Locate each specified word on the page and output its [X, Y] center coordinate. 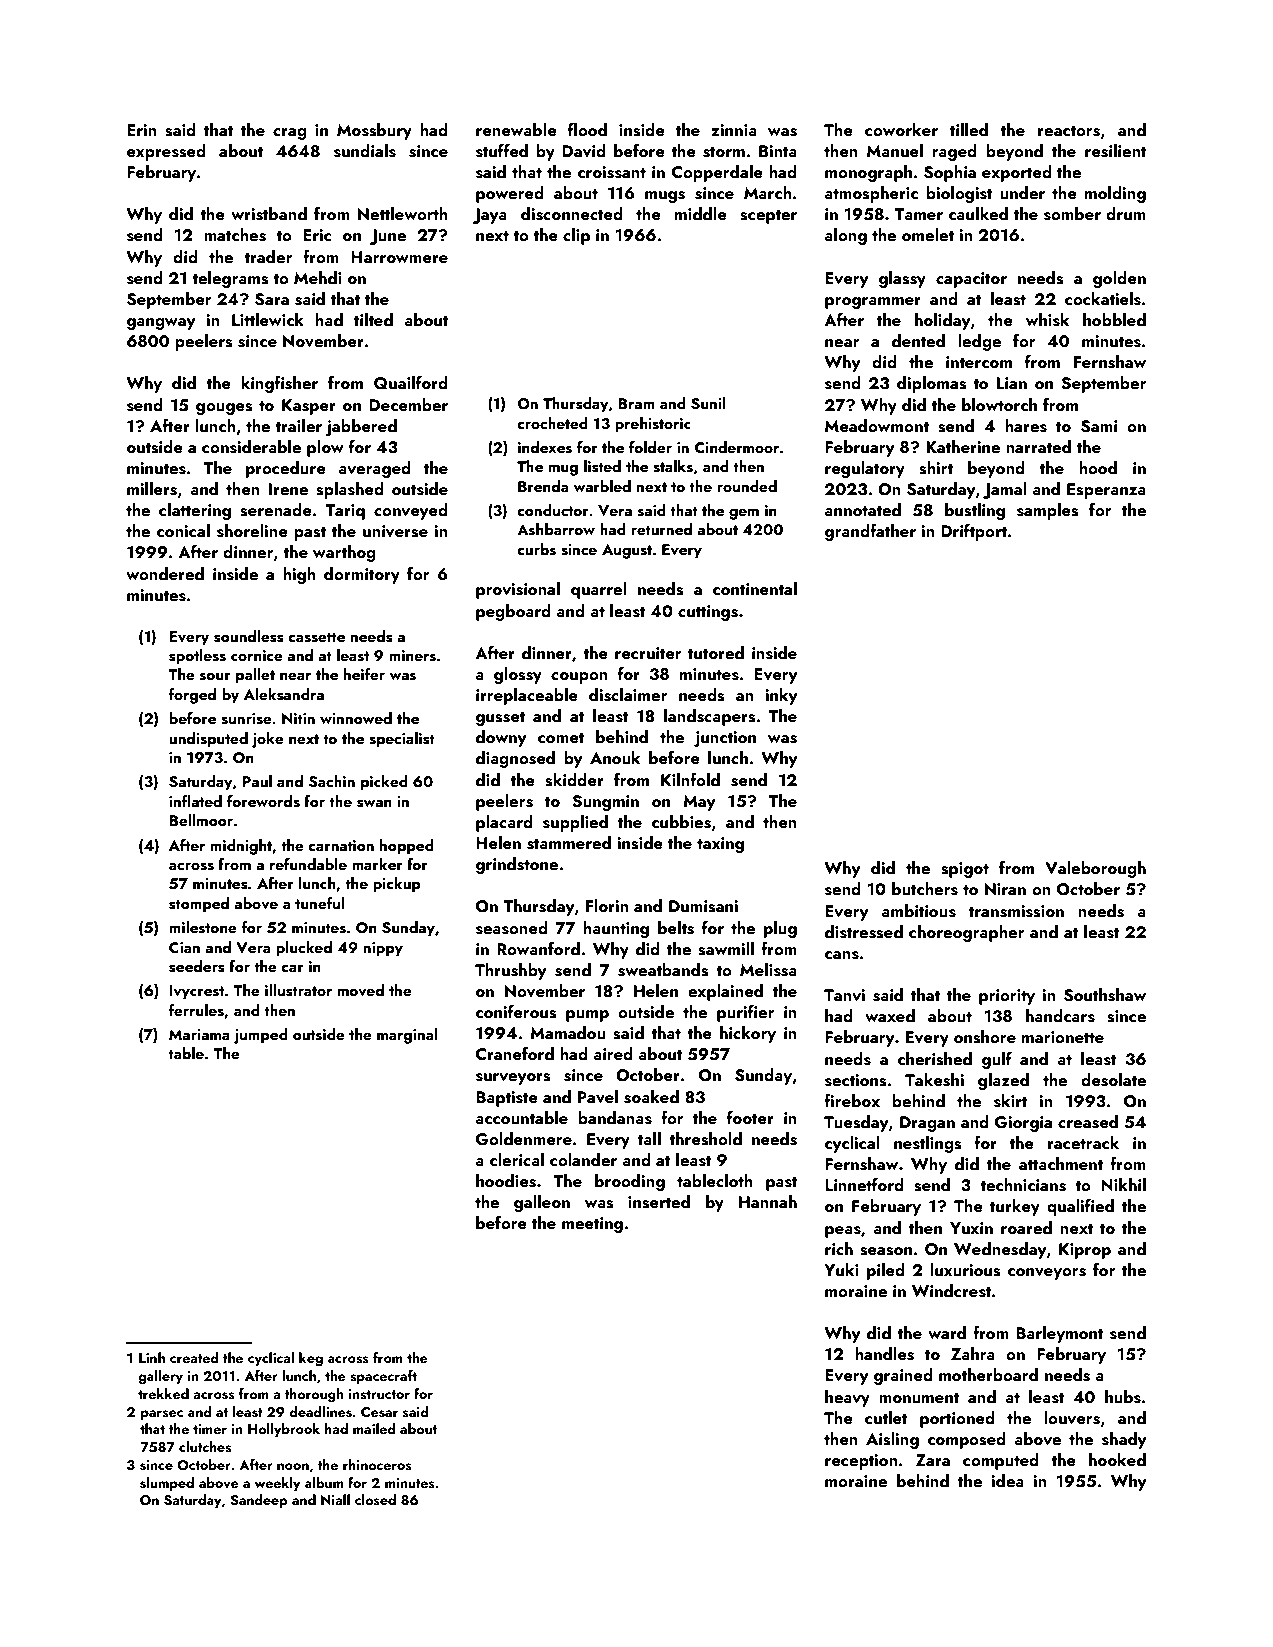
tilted [373, 319]
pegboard [513, 612]
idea [1008, 1480]
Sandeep [259, 1501]
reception [861, 1462]
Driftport [974, 532]
